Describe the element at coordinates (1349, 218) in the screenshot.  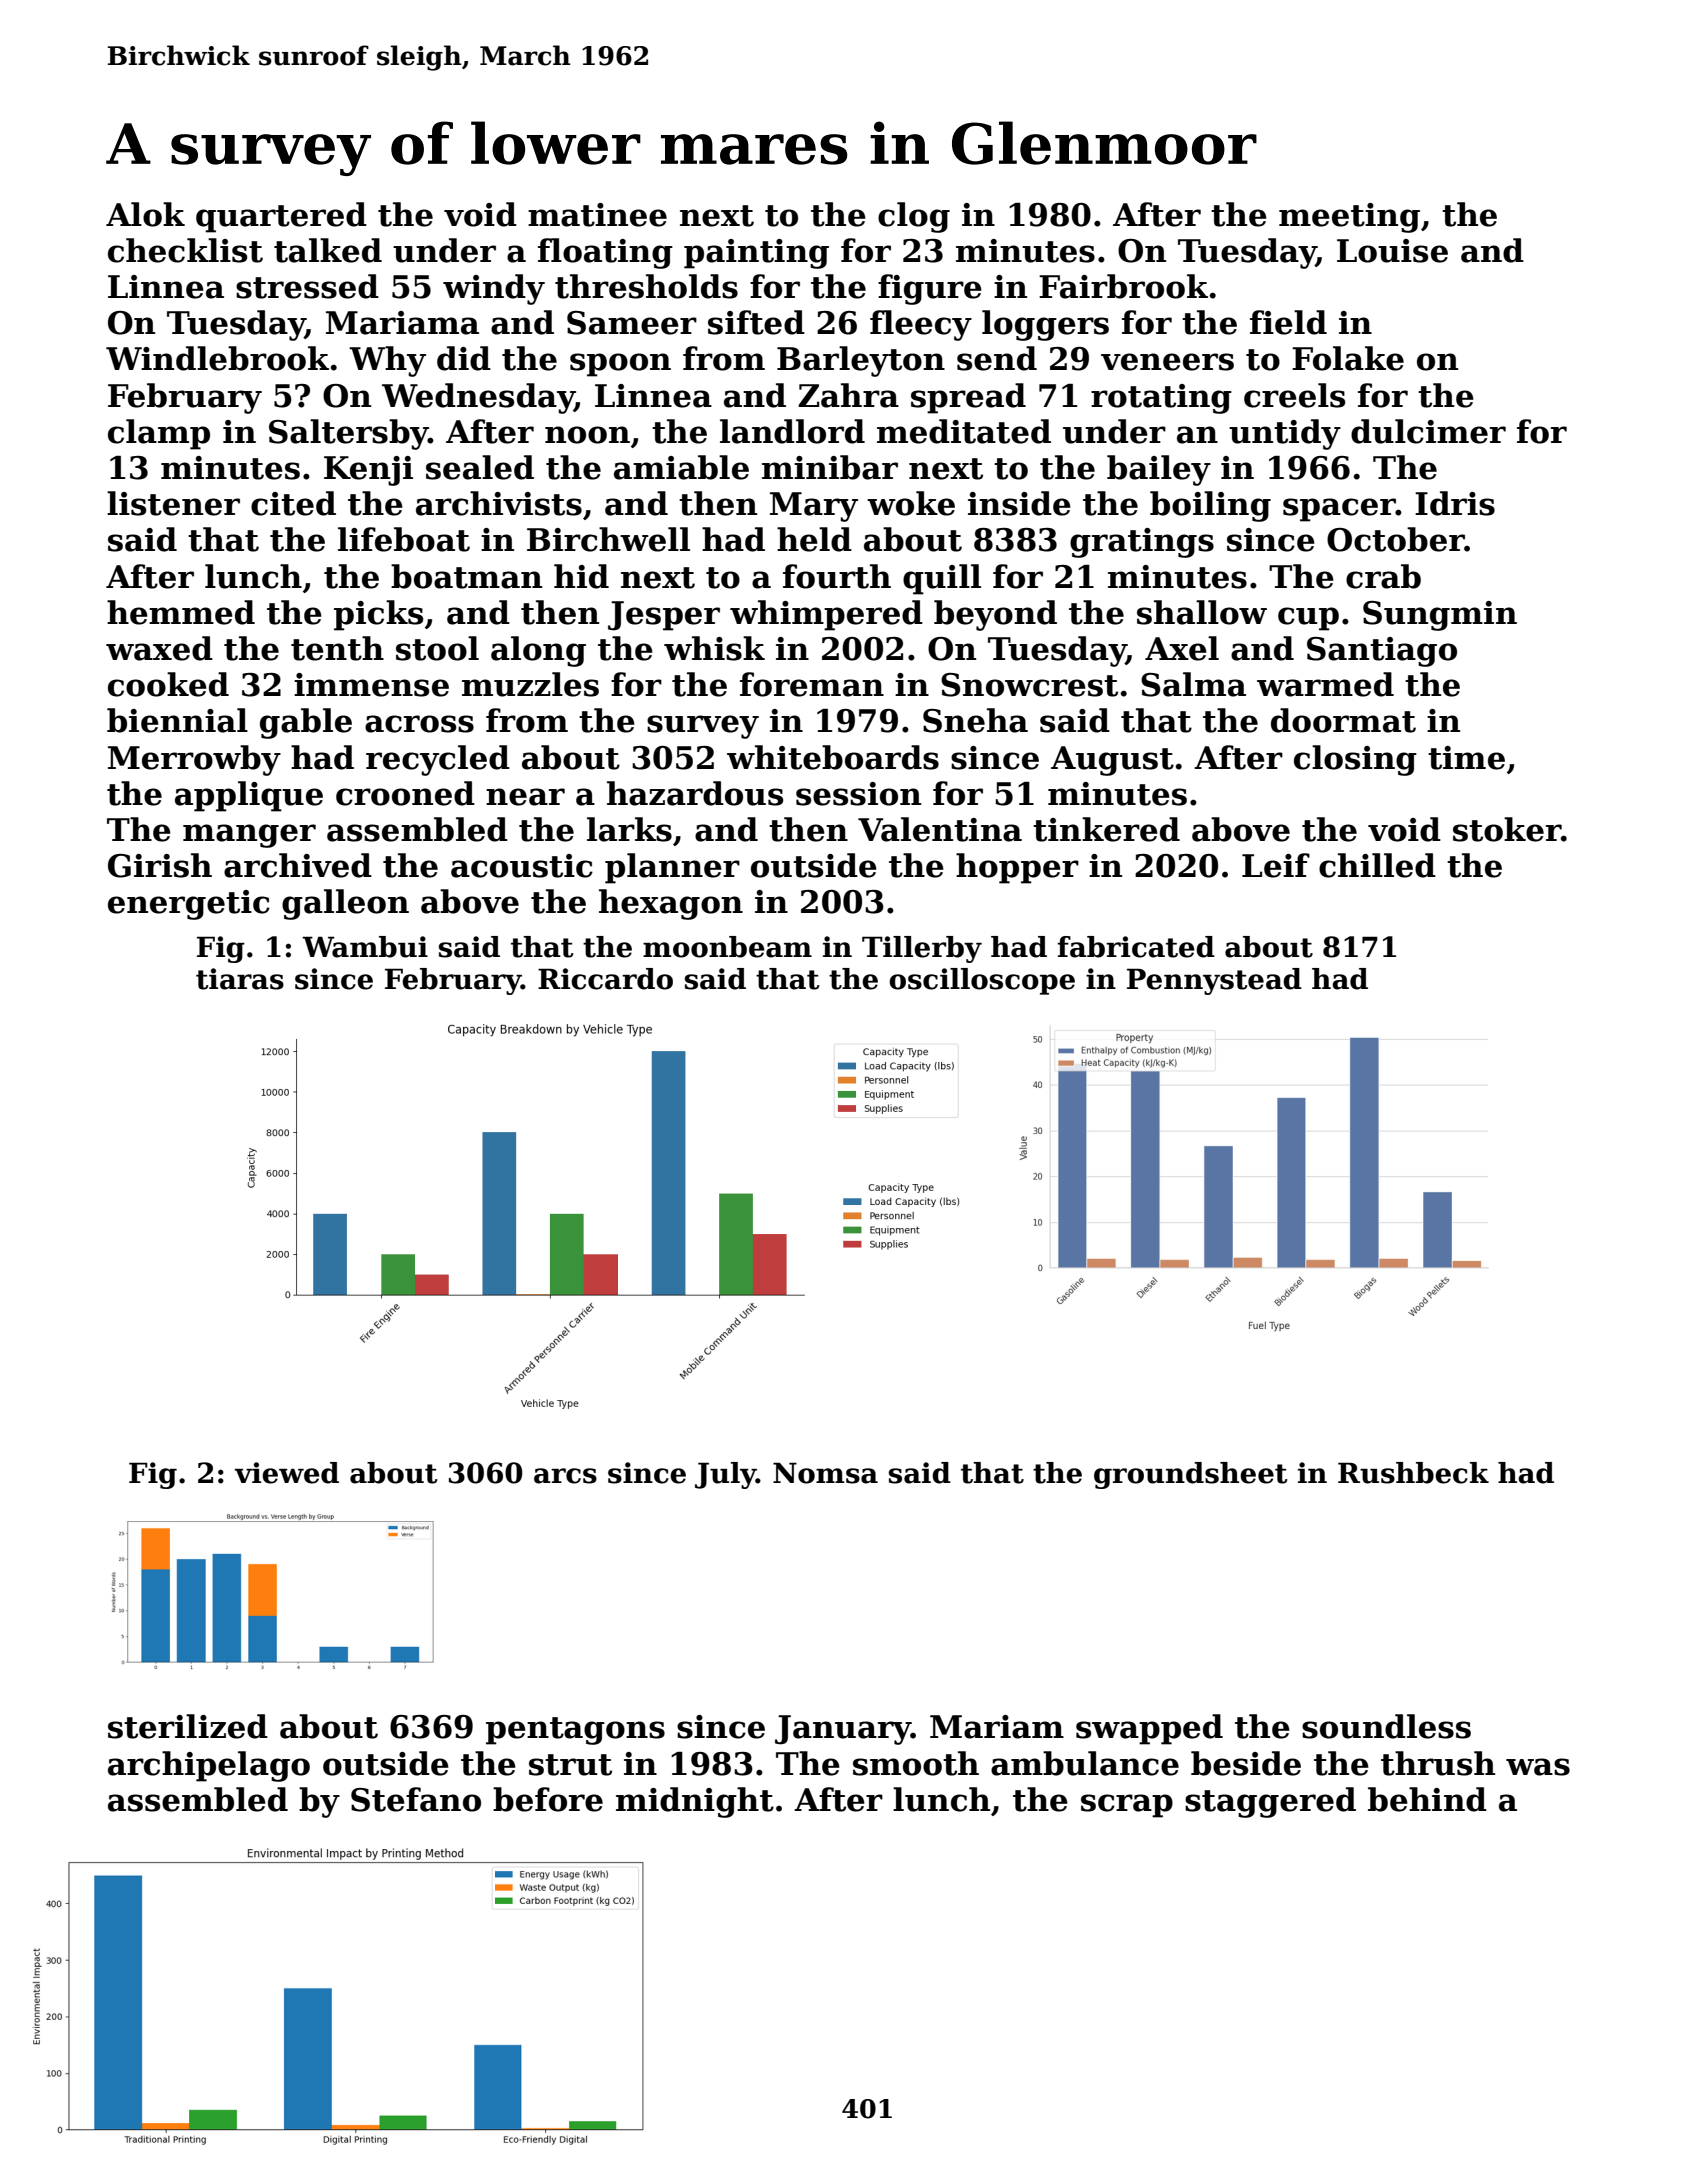
I see `meeting` at that location.
